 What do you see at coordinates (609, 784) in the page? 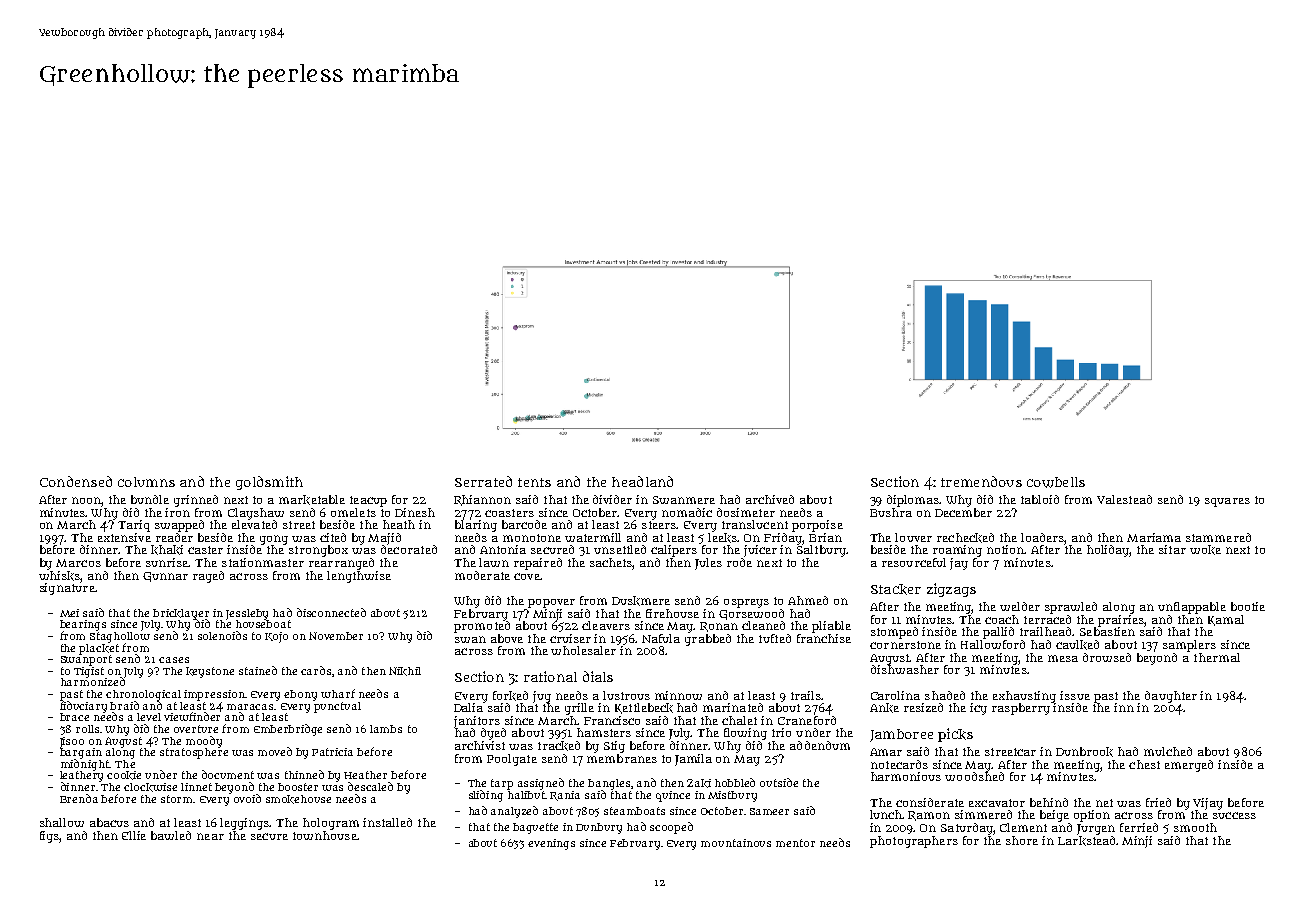
I see `bangles` at bounding box center [609, 784].
